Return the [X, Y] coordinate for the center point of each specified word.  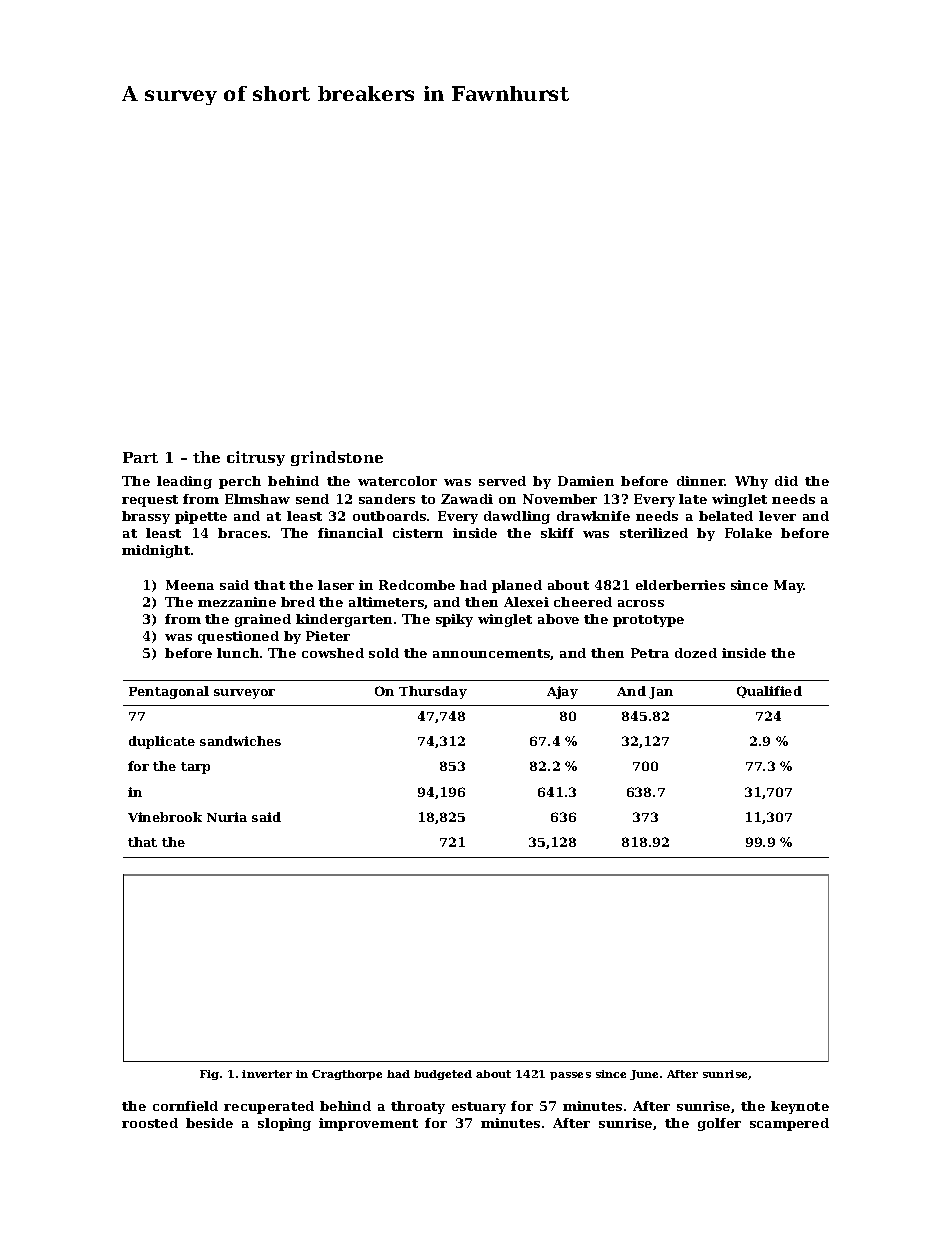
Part [140, 457]
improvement [368, 1124]
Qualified [769, 692]
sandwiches [240, 741]
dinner [701, 481]
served [502, 481]
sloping [284, 1124]
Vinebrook [165, 817]
